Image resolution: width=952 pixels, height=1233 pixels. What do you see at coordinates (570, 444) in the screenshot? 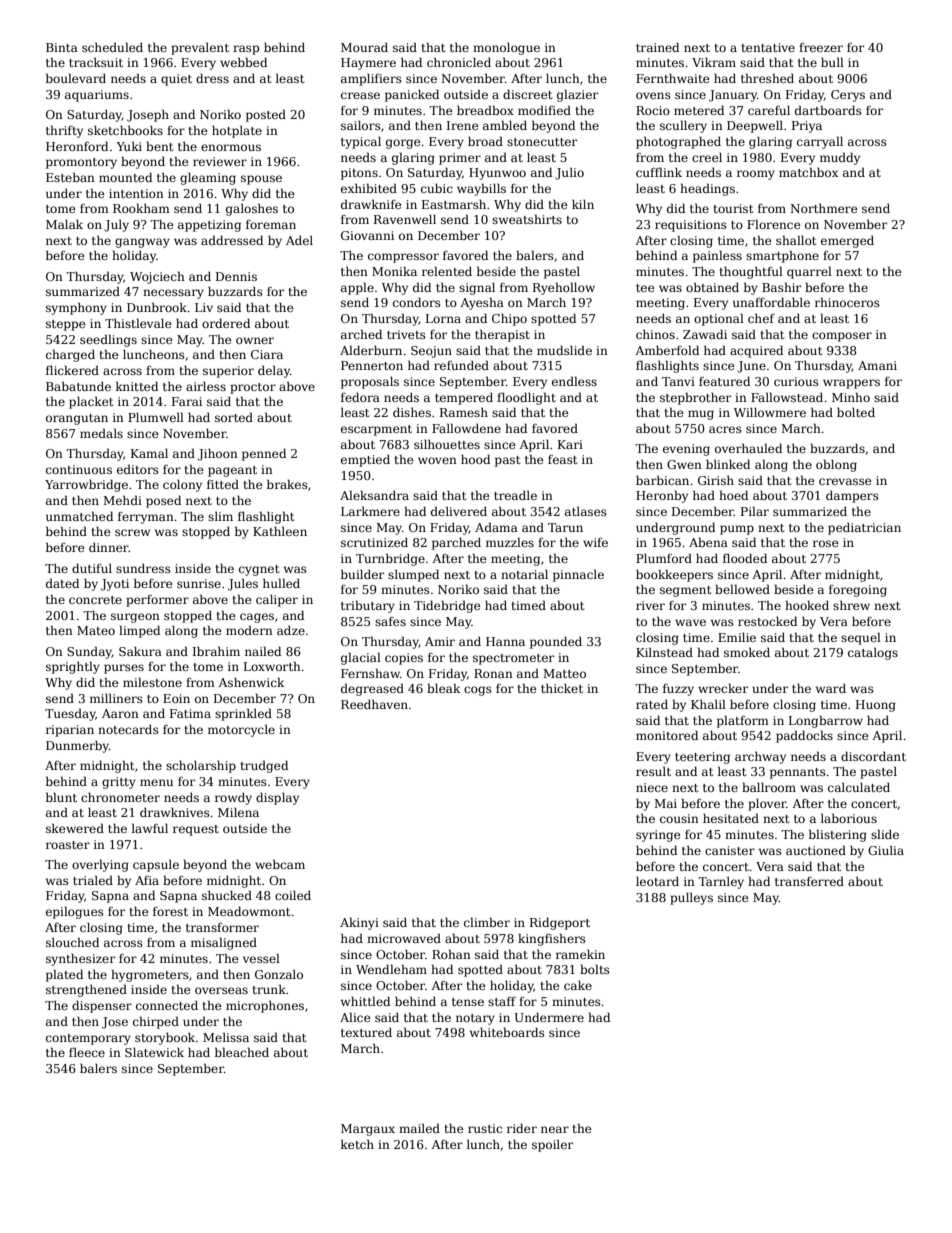
I see `Kari` at bounding box center [570, 444].
